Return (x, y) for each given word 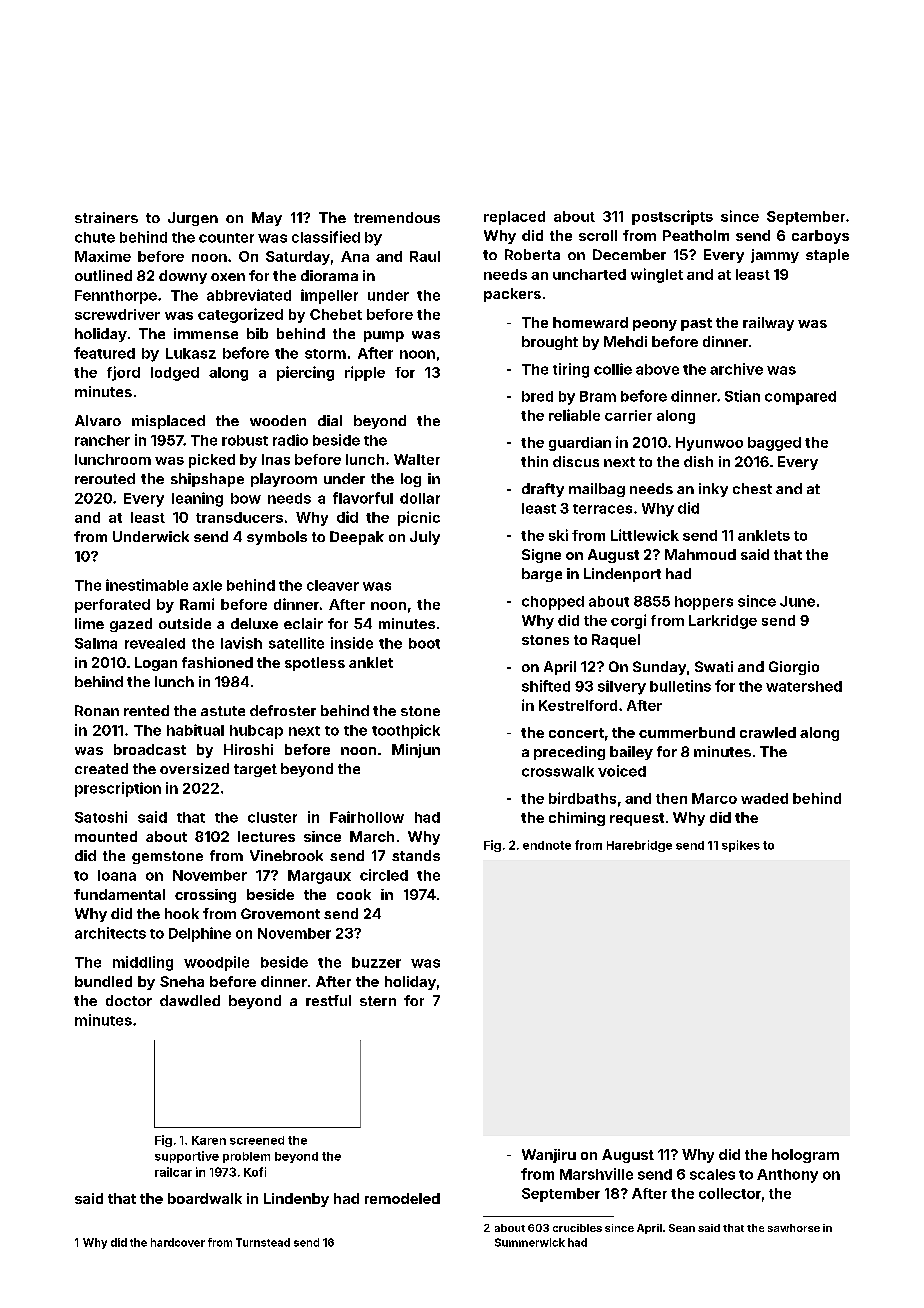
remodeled (402, 1198)
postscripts (672, 217)
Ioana (117, 875)
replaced (514, 218)
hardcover (178, 1242)
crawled (768, 732)
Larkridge (723, 622)
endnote (547, 845)
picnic (419, 518)
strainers (106, 217)
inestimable (147, 585)
